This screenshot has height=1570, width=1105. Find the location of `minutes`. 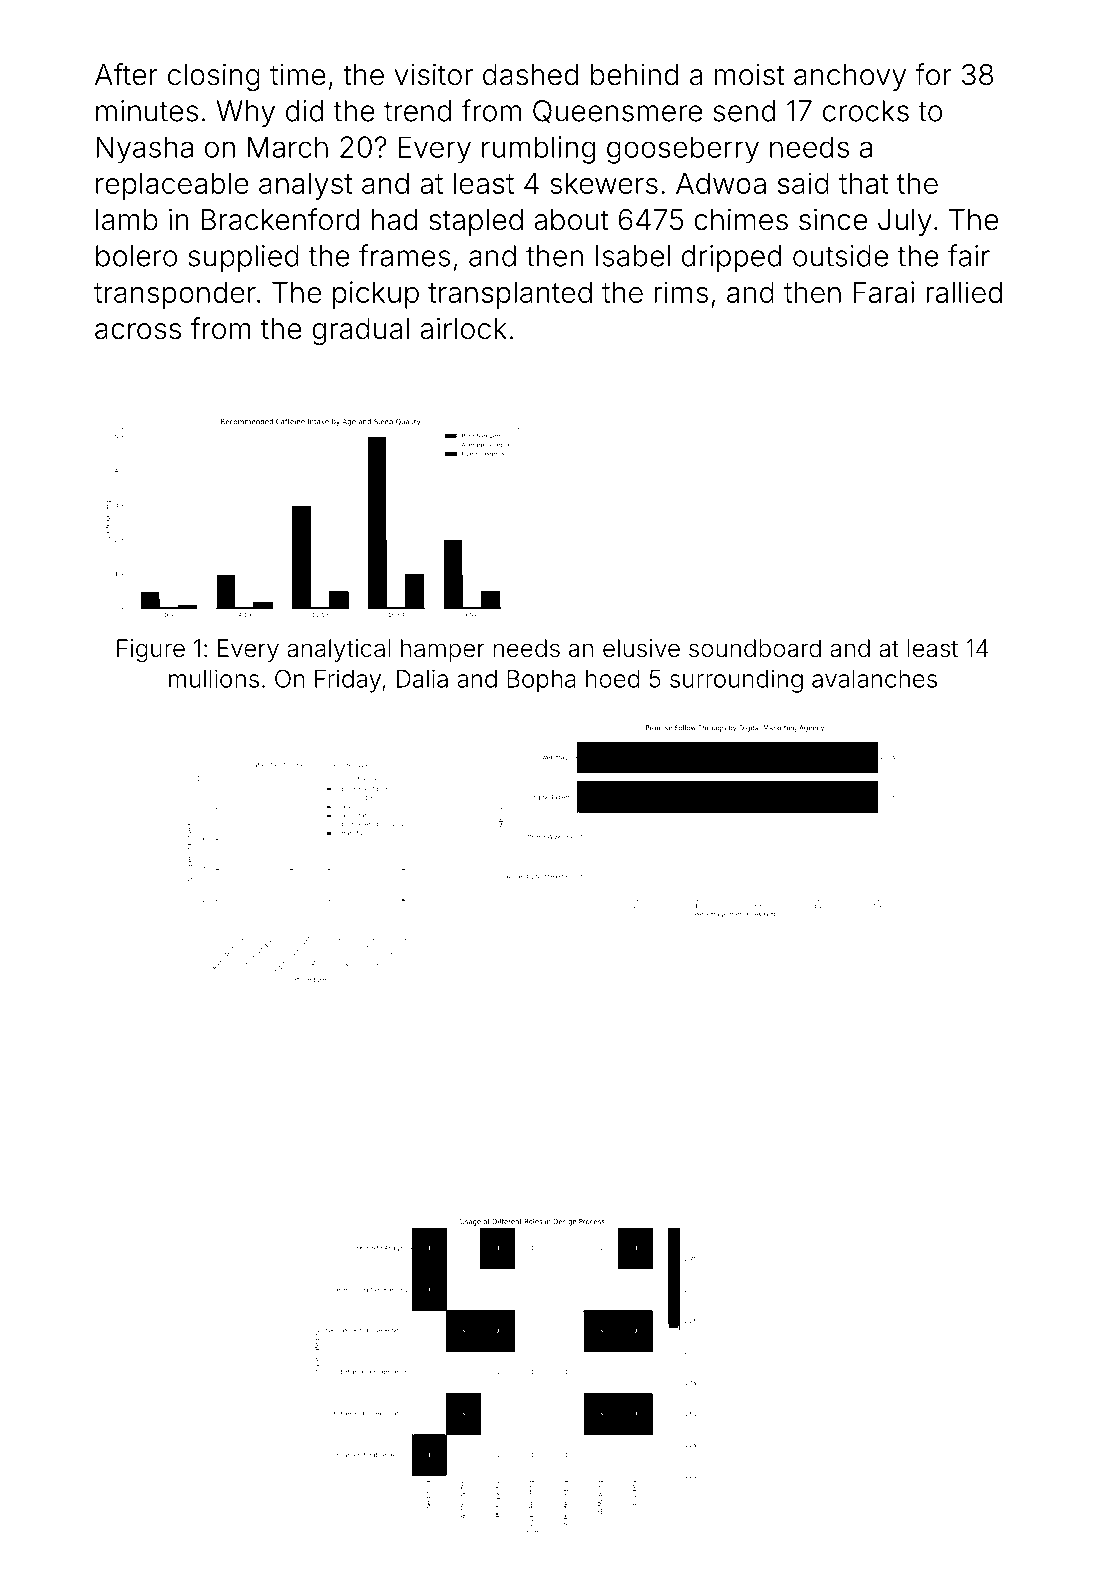

minutes is located at coordinates (147, 111).
